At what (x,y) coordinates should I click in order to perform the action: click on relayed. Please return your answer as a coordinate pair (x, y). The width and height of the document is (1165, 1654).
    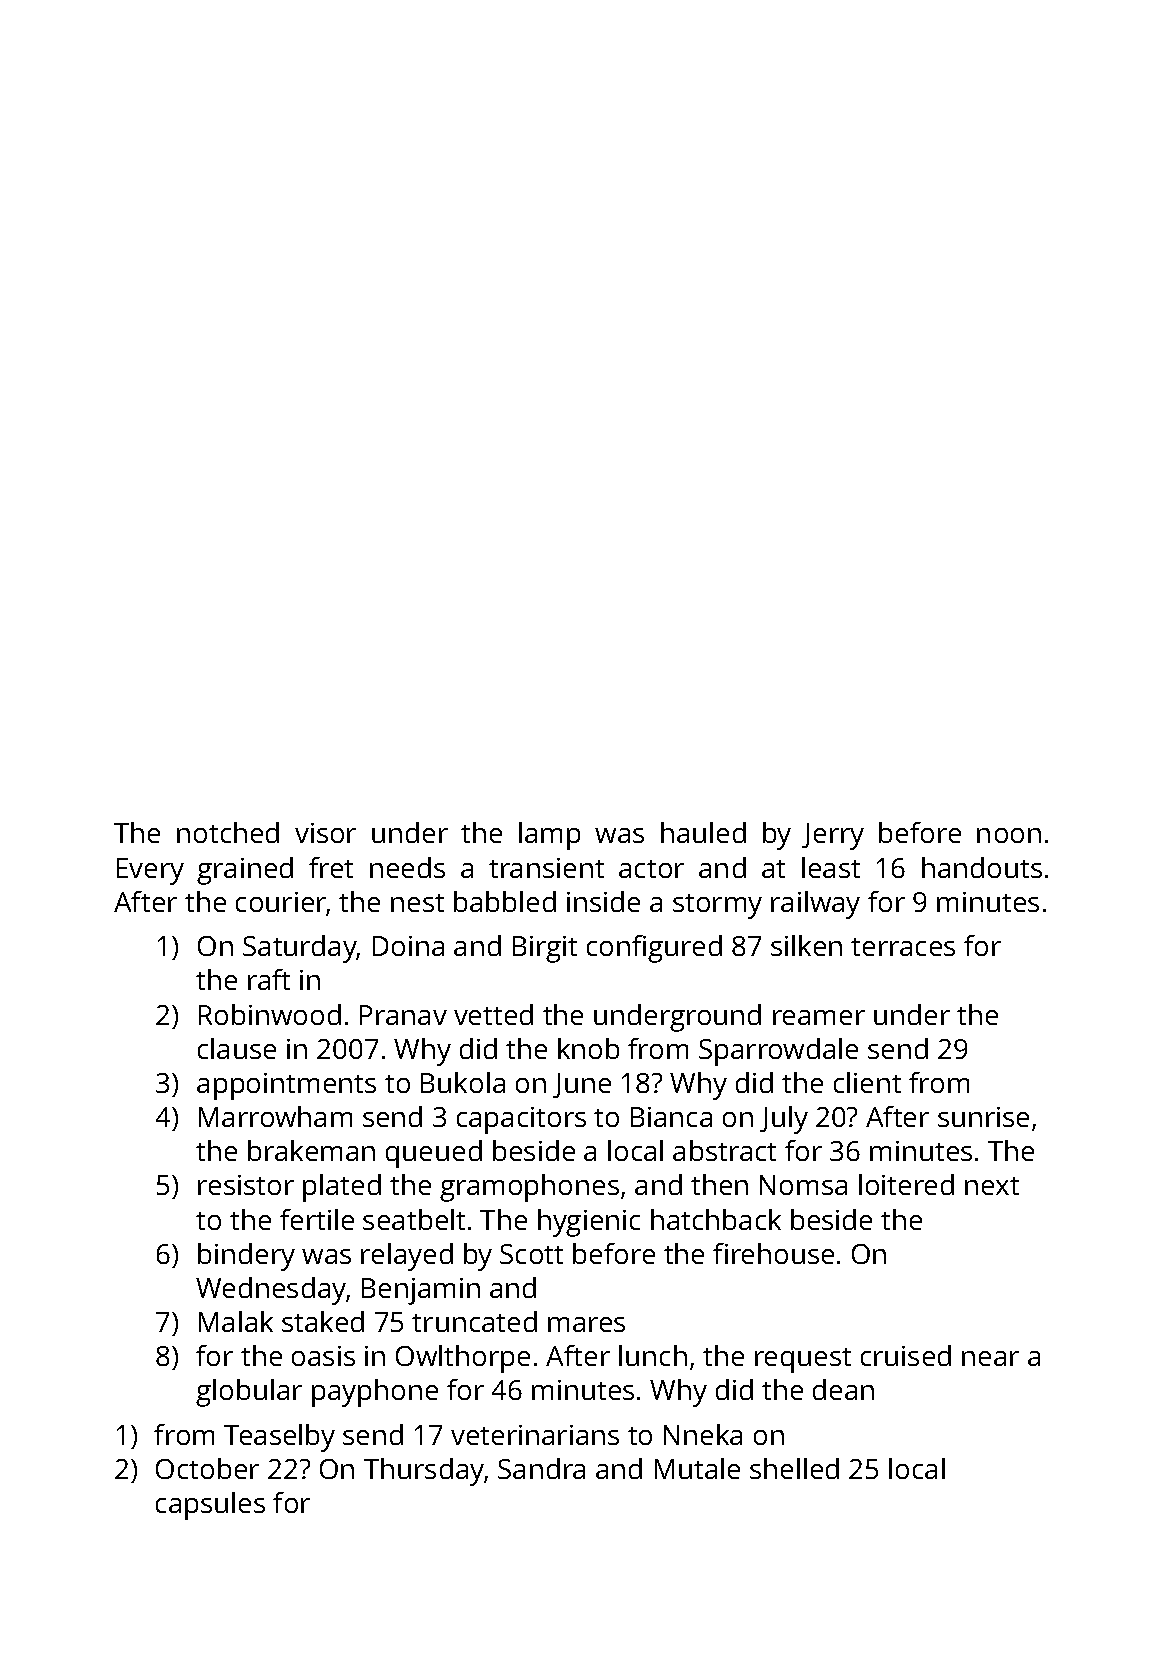
    Looking at the image, I should click on (407, 1257).
